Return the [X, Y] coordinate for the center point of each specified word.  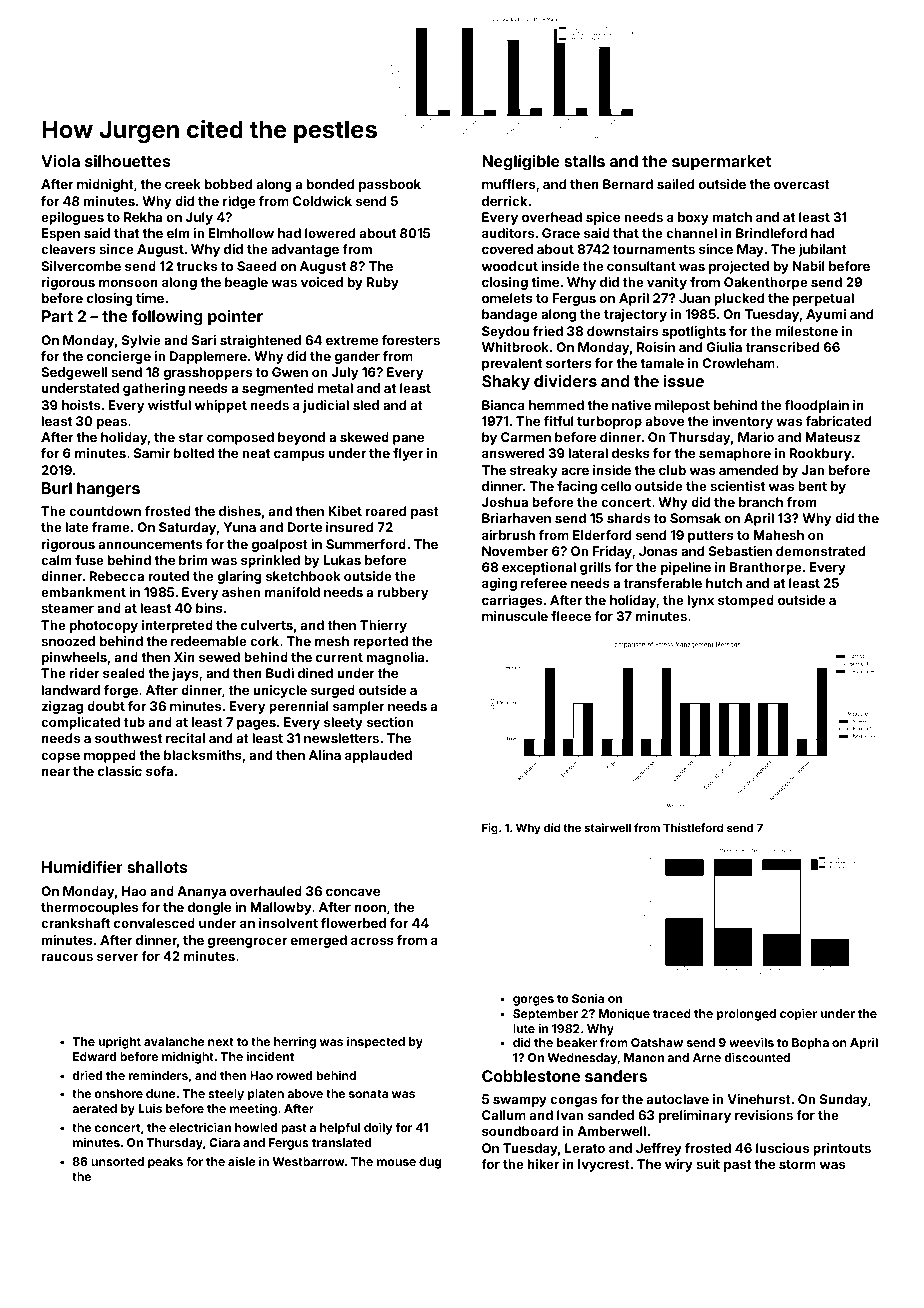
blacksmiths [203, 755]
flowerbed [353, 923]
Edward [94, 1056]
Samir [152, 453]
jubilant [822, 250]
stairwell [608, 827]
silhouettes [128, 161]
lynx [701, 601]
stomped [746, 601]
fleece [571, 616]
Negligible [521, 163]
